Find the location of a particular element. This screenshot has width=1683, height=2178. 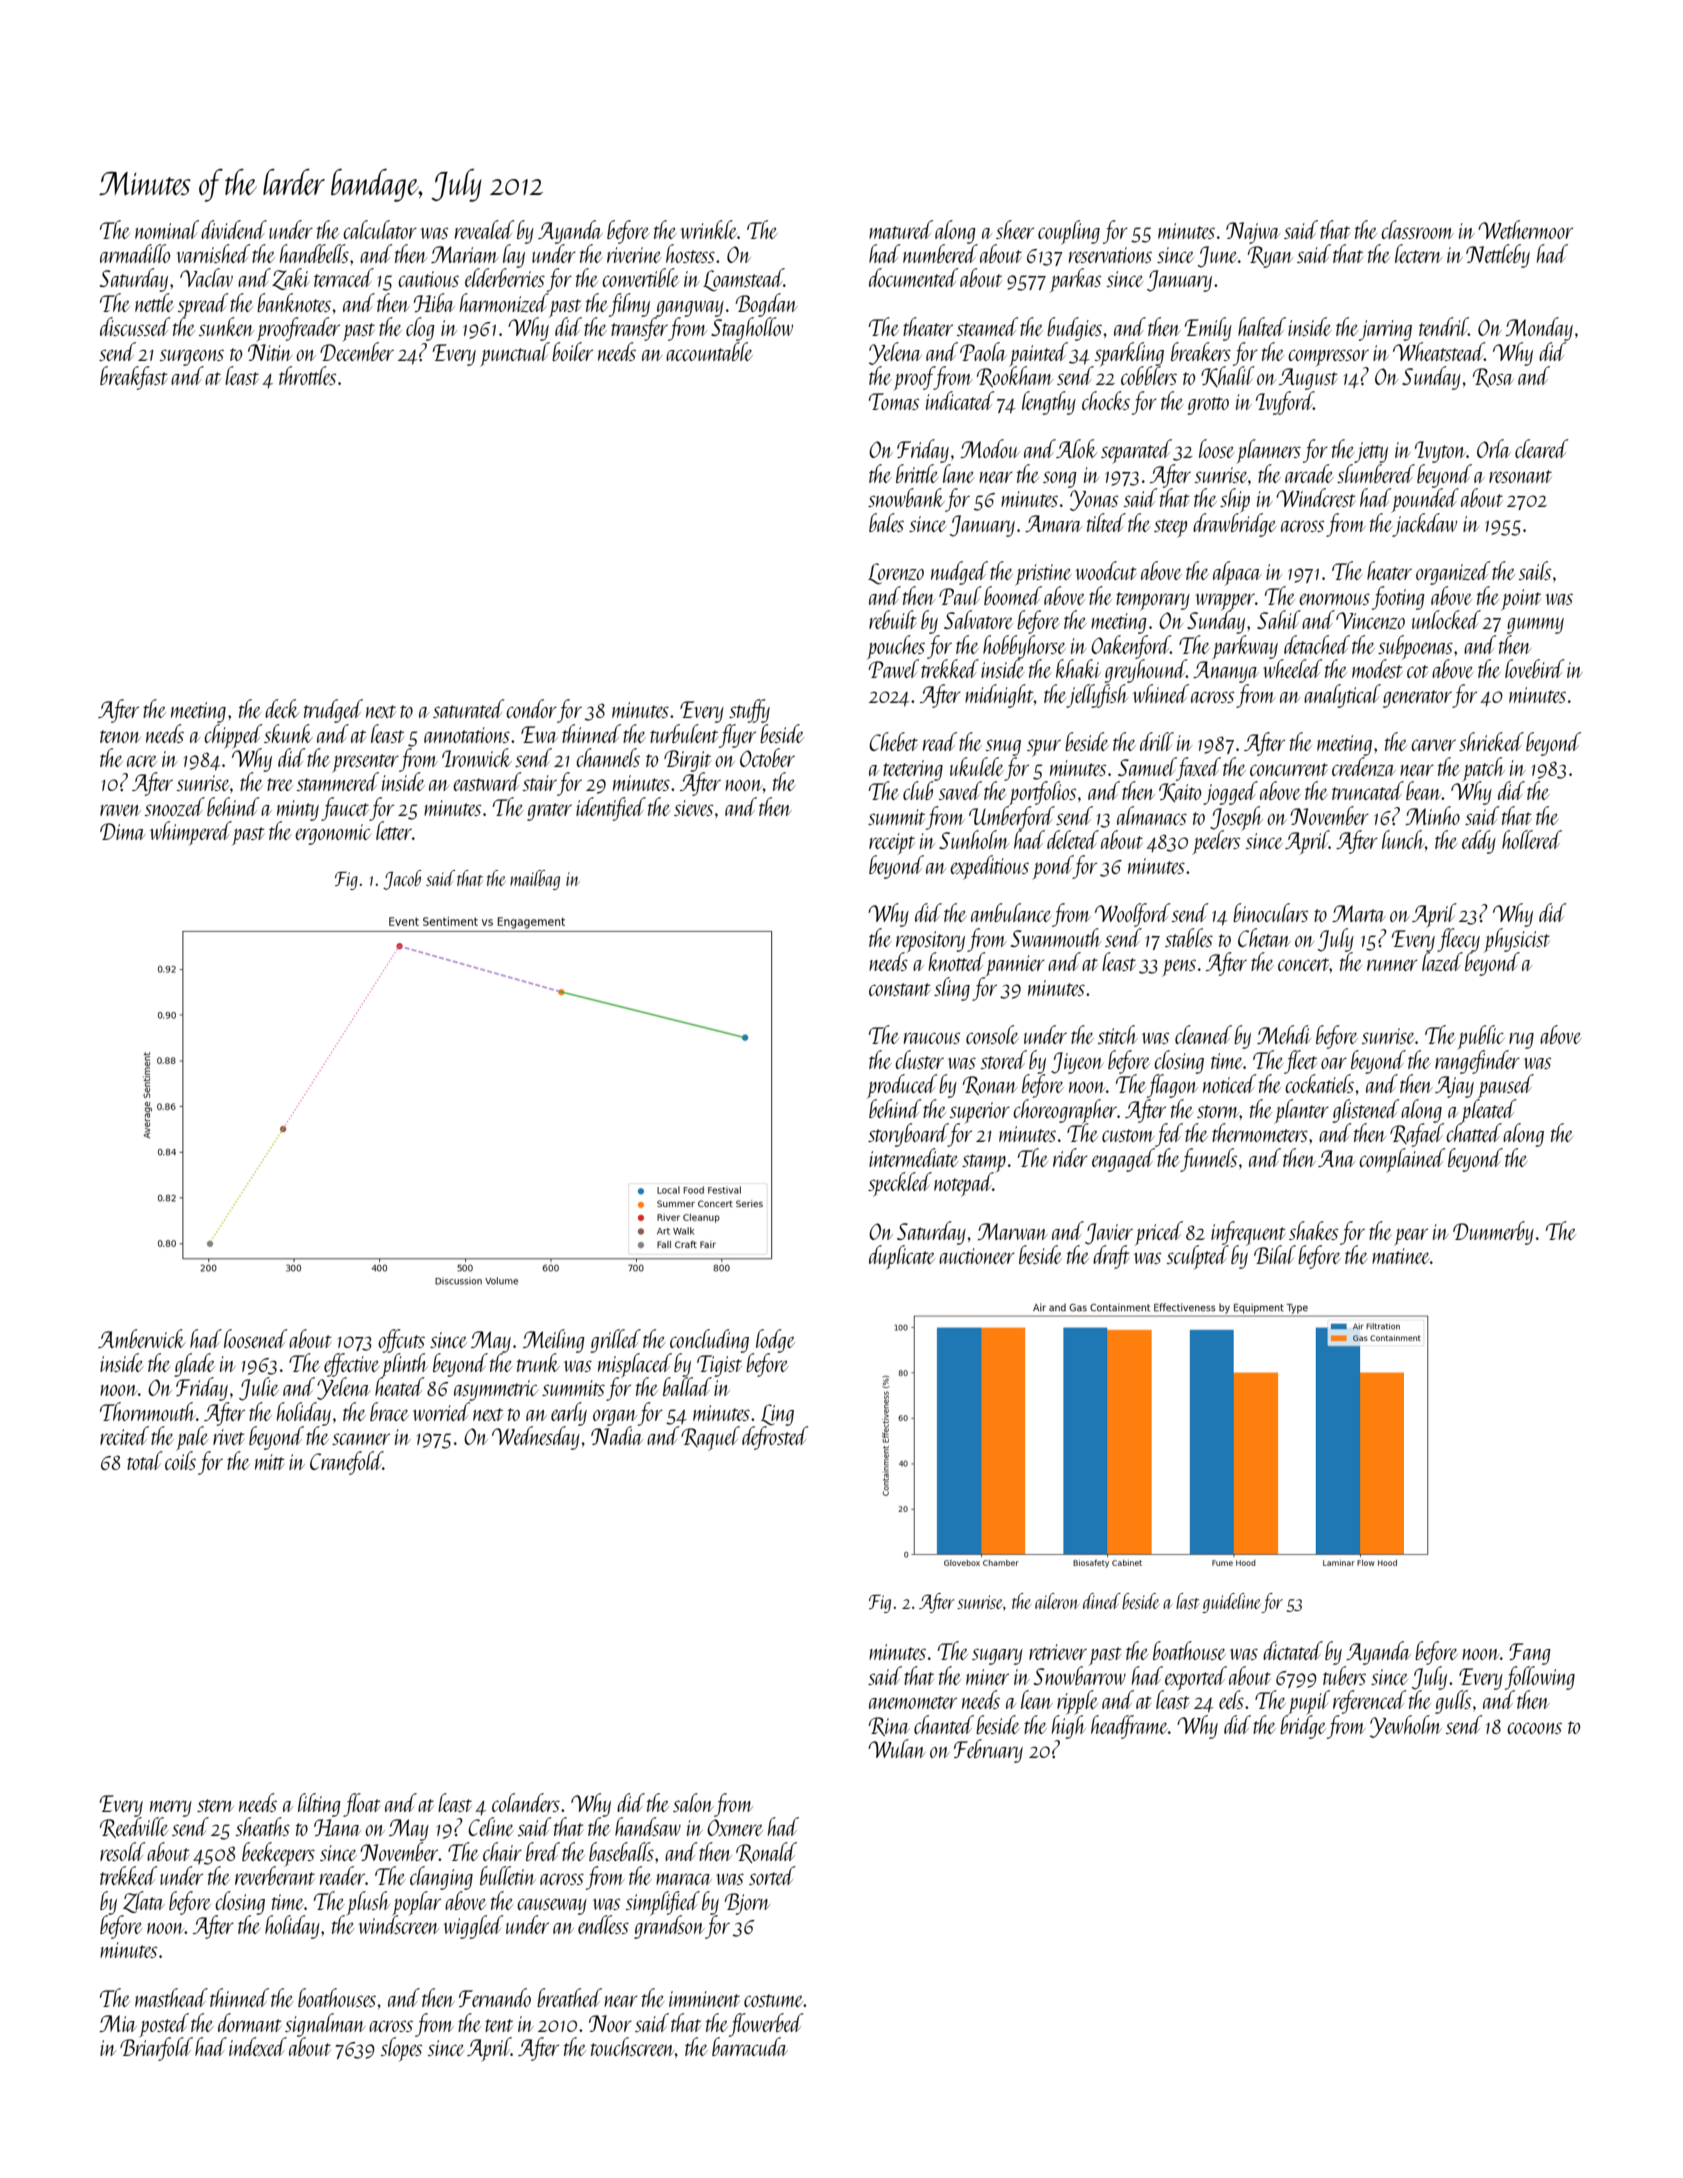

constant is located at coordinates (899, 989).
